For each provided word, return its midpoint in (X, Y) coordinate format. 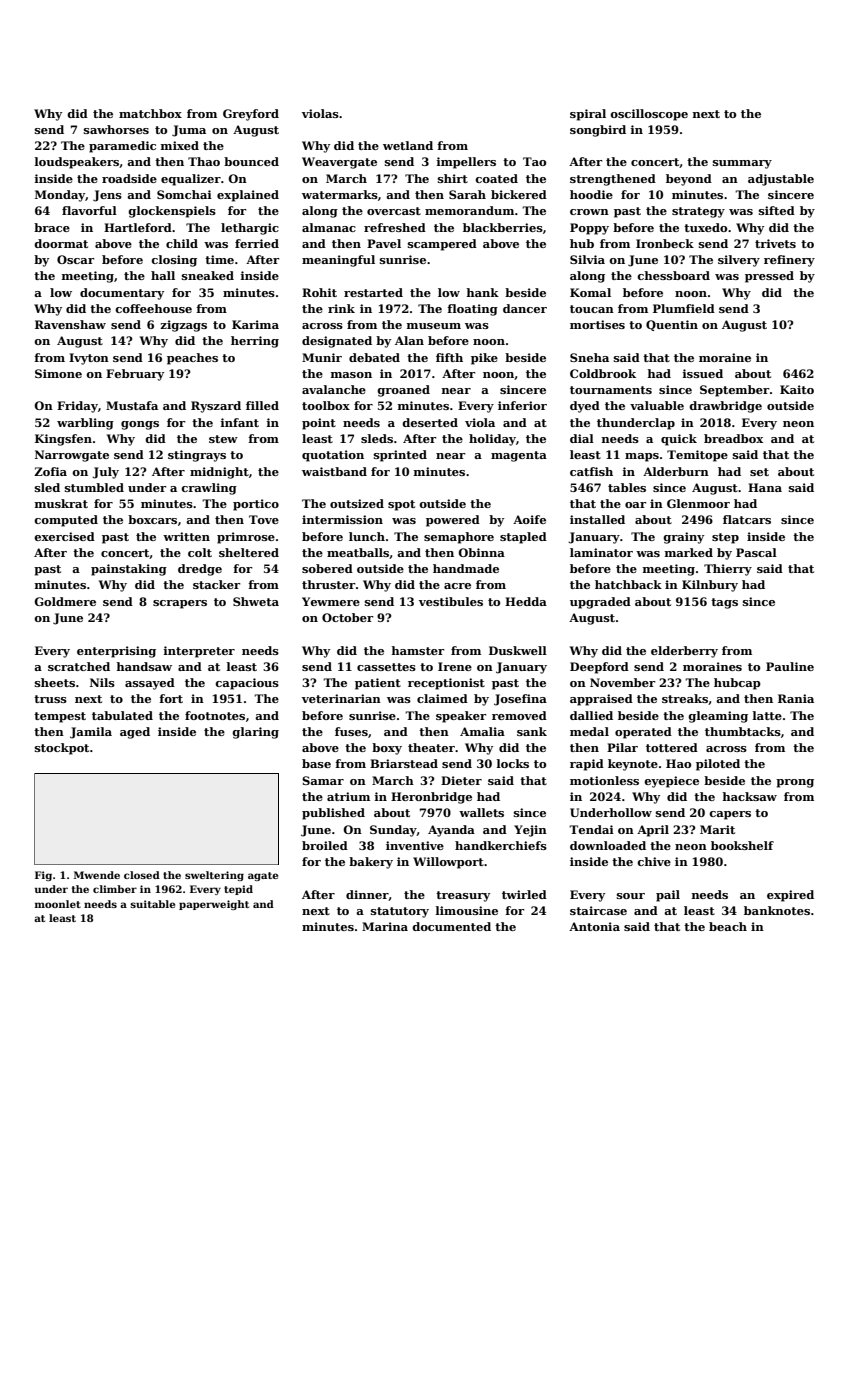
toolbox (326, 405)
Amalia (482, 731)
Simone (58, 373)
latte (767, 715)
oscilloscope (649, 115)
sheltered (249, 552)
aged (135, 733)
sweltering (214, 876)
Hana (765, 487)
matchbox (150, 113)
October (347, 617)
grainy (683, 538)
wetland (408, 145)
